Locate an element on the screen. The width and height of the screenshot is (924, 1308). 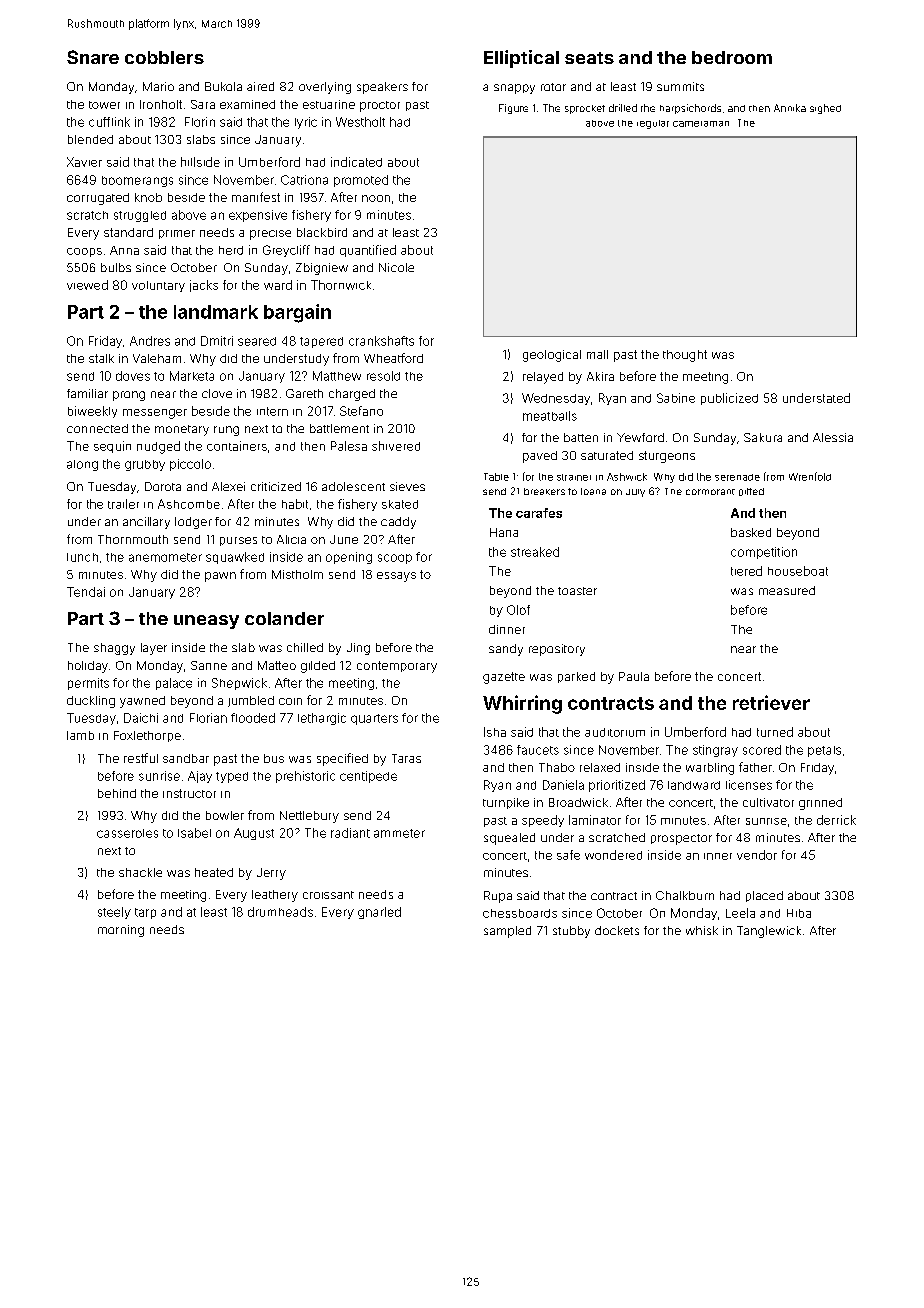
houseboat is located at coordinates (798, 571).
